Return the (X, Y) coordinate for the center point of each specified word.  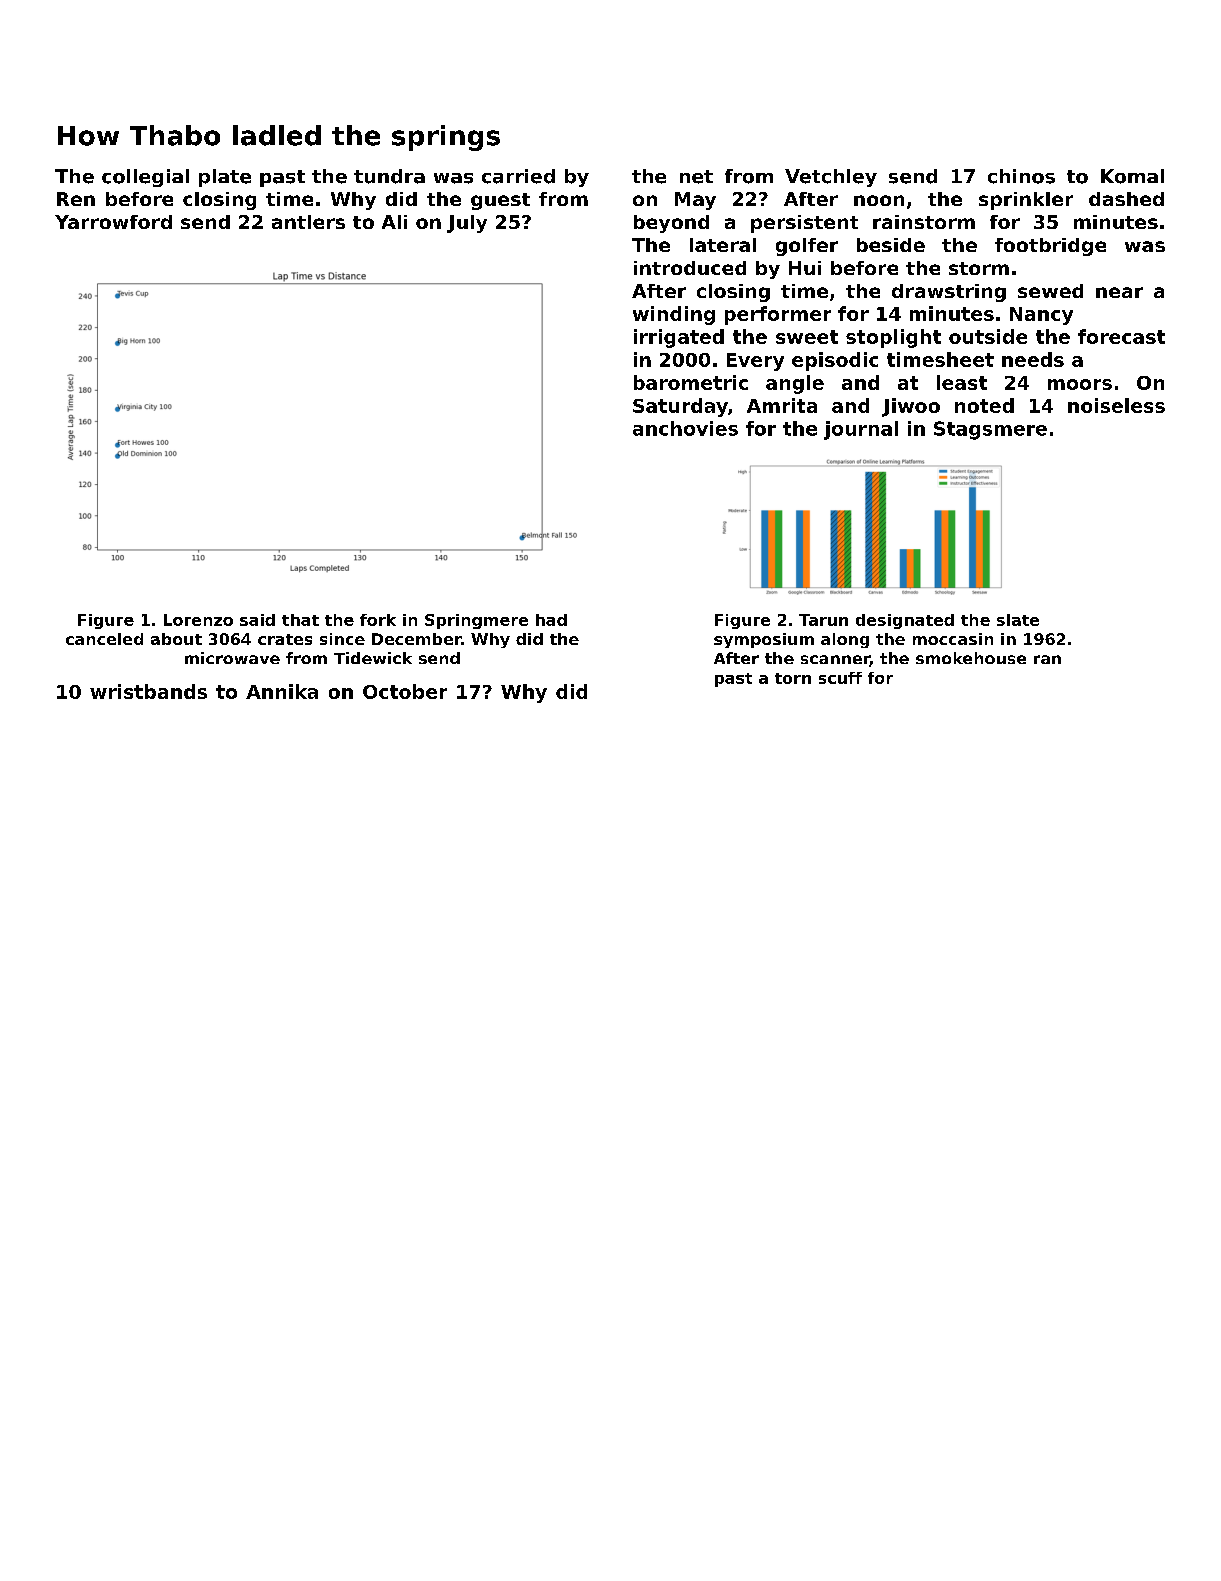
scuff (840, 678)
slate (1018, 620)
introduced (690, 268)
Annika (282, 691)
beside (891, 245)
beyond (671, 224)
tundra (389, 176)
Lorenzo (198, 620)
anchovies (685, 428)
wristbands (148, 691)
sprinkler (1026, 201)
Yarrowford (113, 222)
